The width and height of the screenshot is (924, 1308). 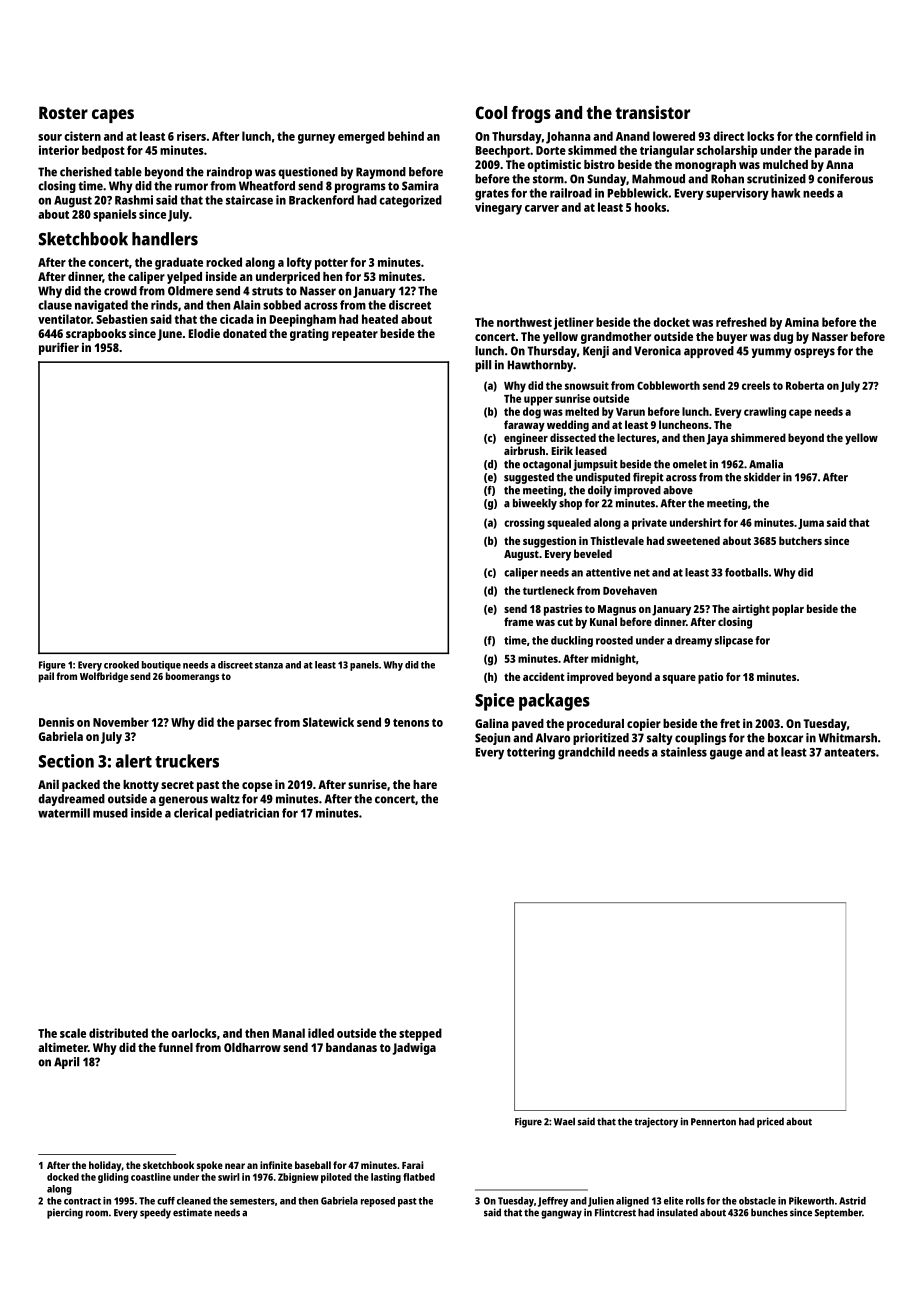 I want to click on gangway, so click(x=561, y=1214).
